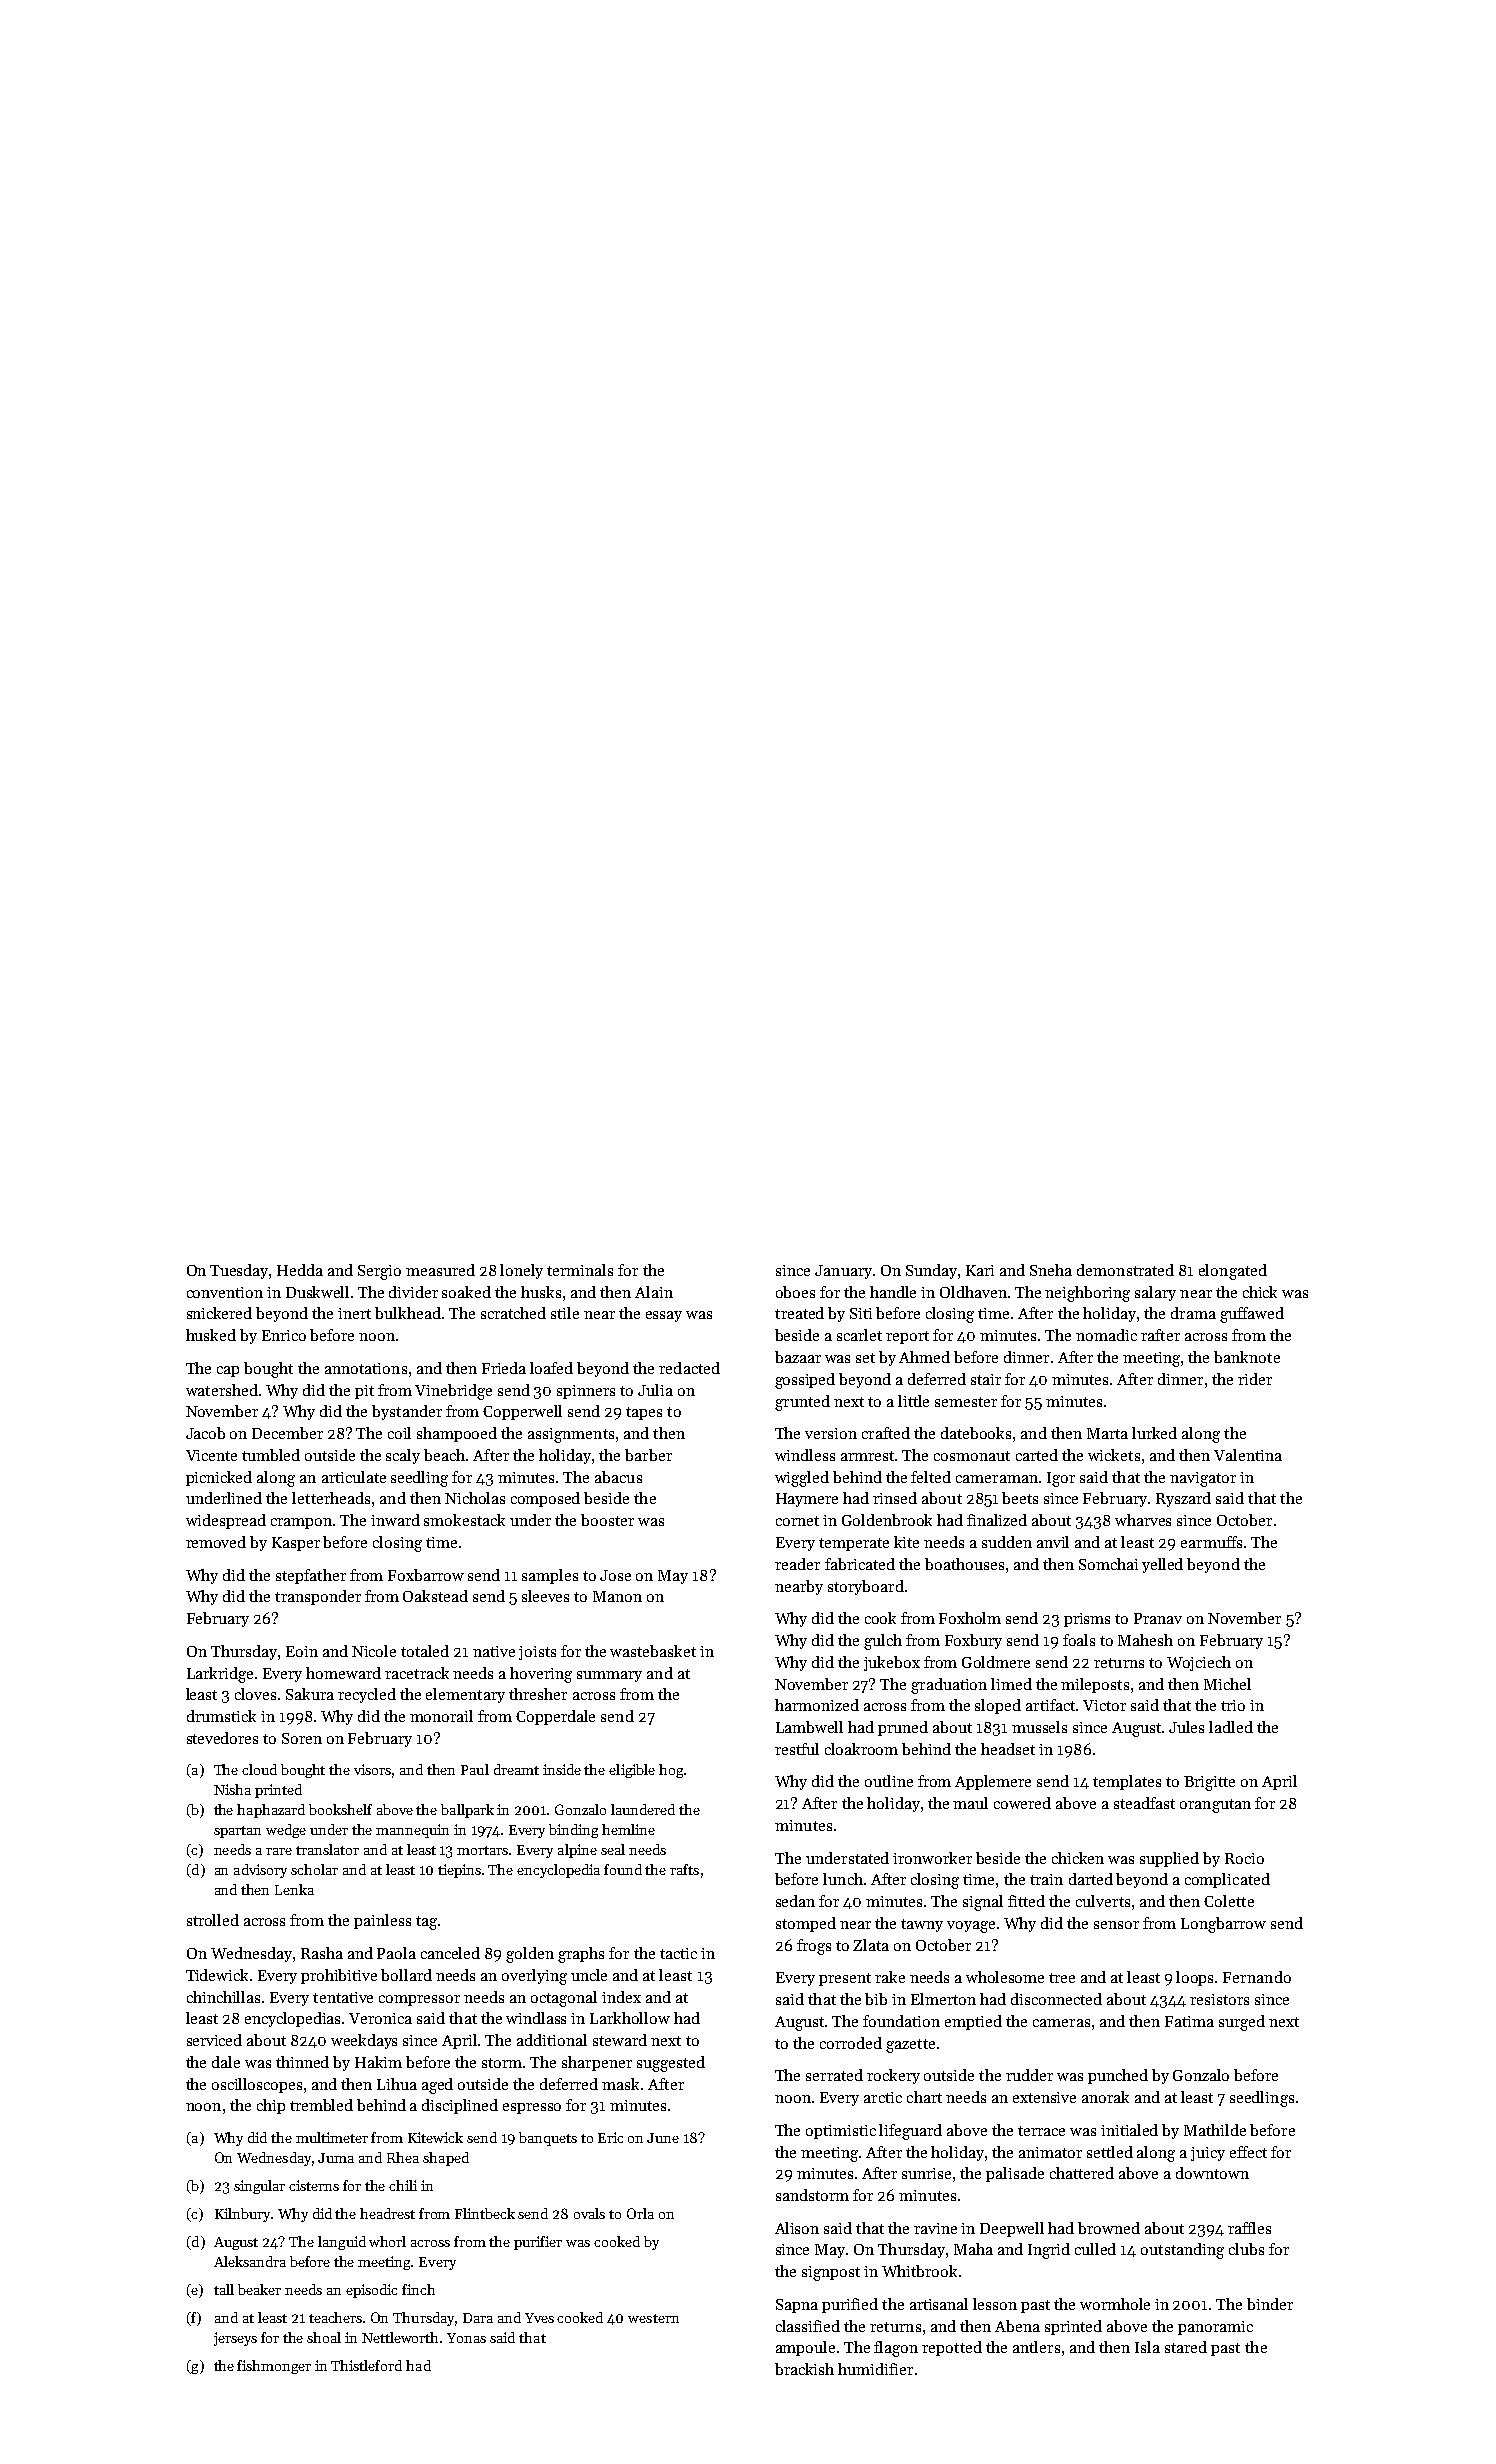 This screenshot has height=2464, width=1496. What do you see at coordinates (617, 1596) in the screenshot?
I see `Manon` at bounding box center [617, 1596].
